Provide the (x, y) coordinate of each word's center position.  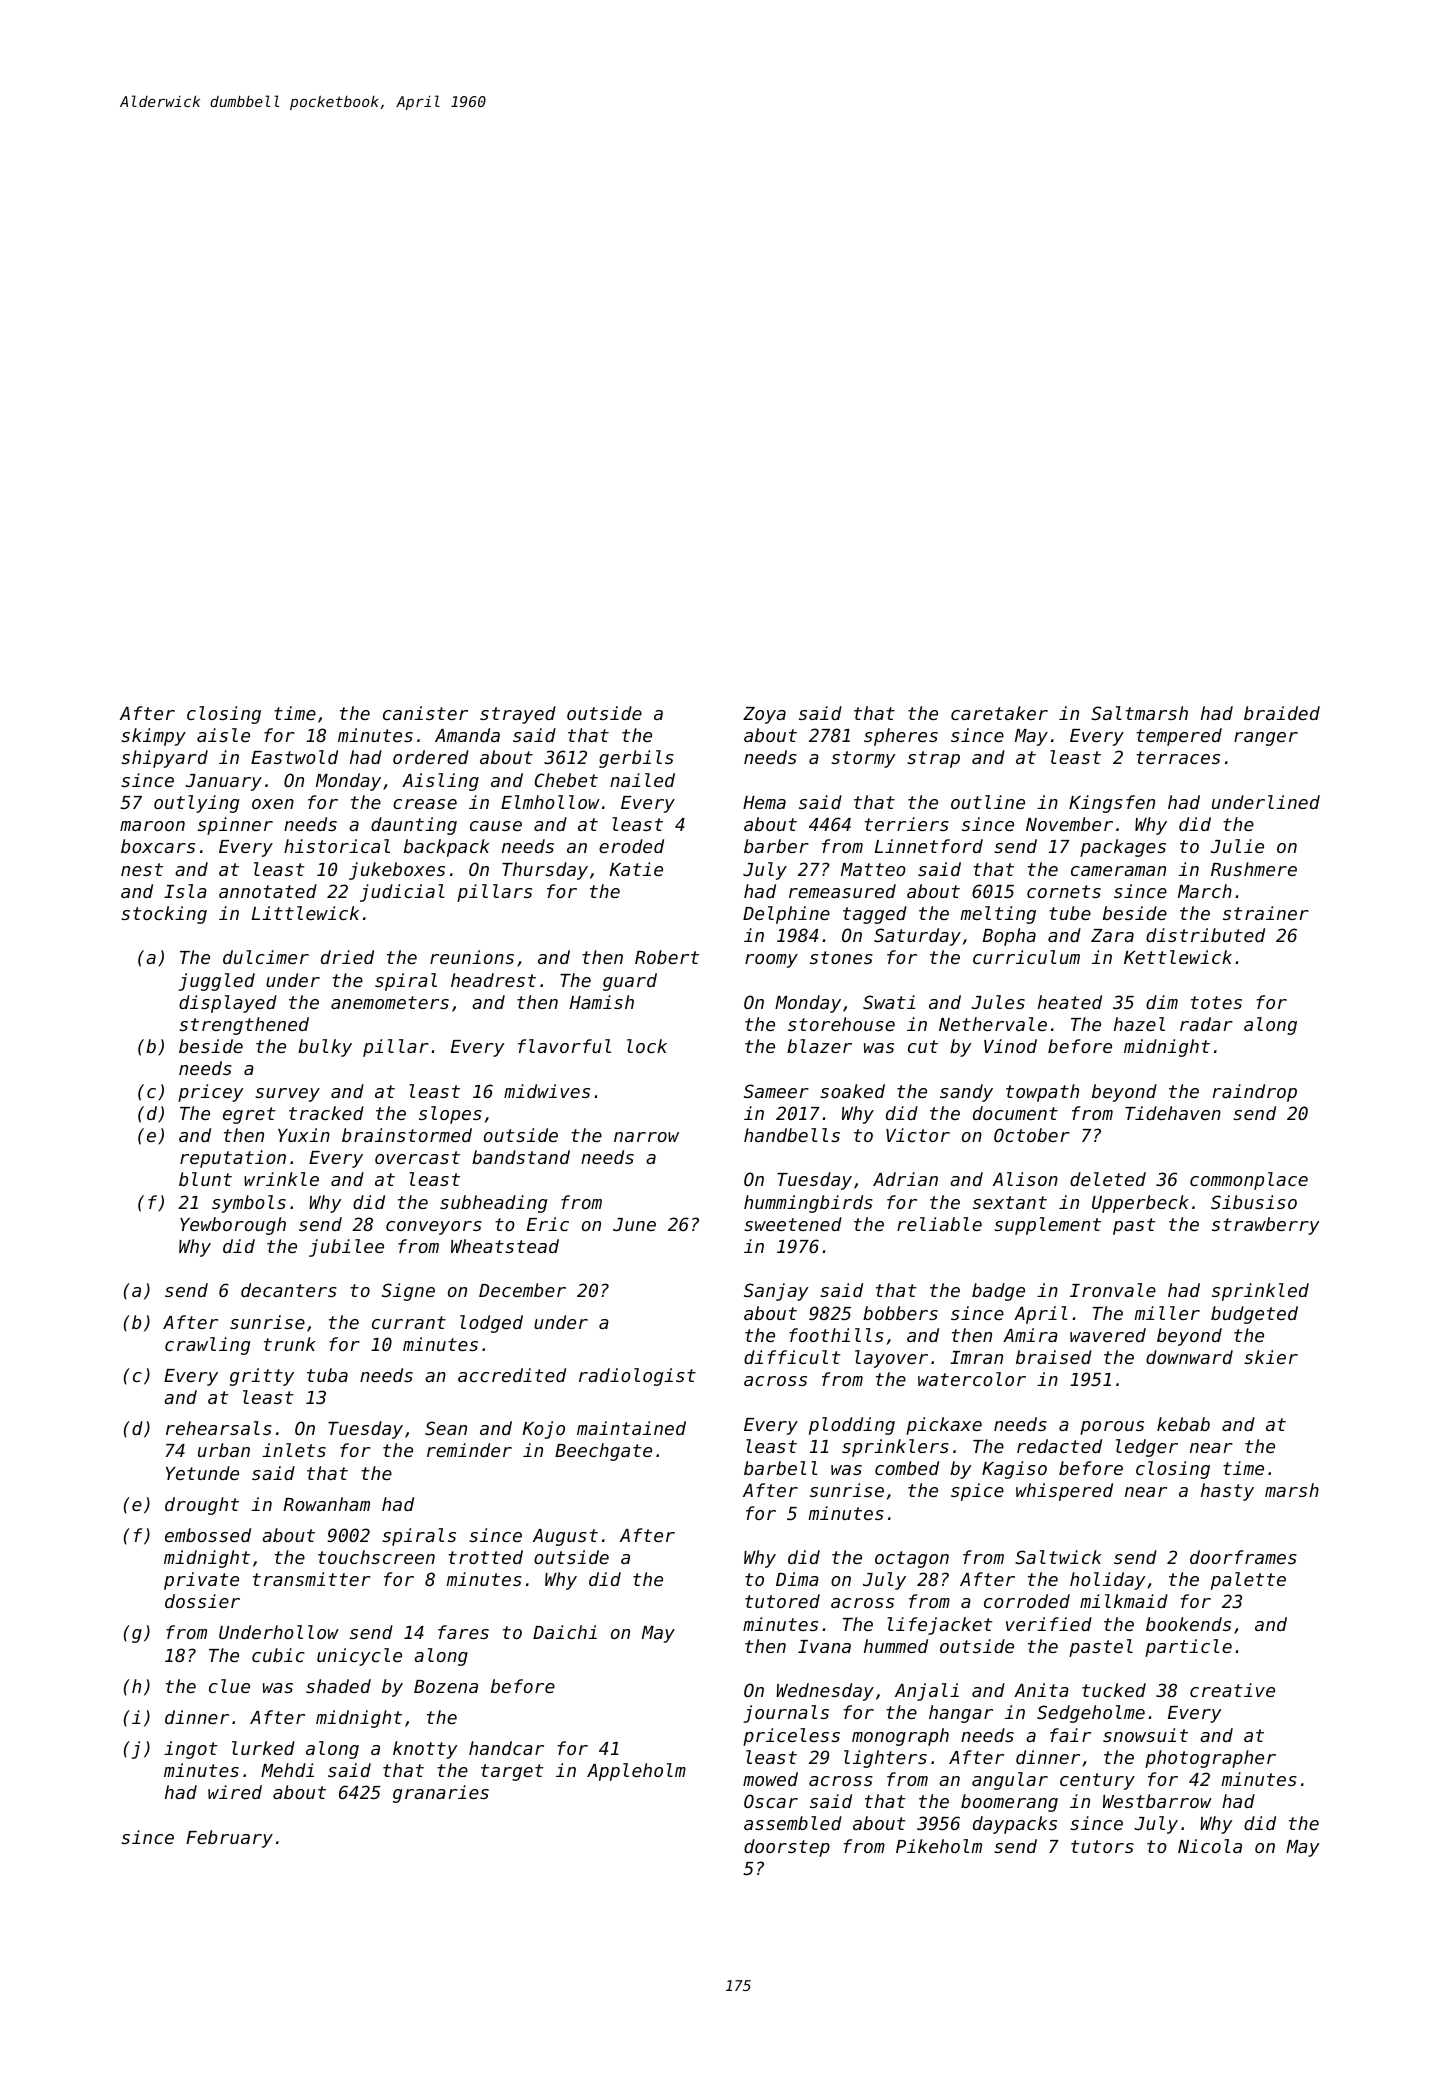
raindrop (1255, 1093)
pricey (211, 1093)
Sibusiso (1254, 1202)
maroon (152, 826)
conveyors (434, 1228)
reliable (939, 1224)
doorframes (1243, 1557)
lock (647, 1046)
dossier (202, 1601)
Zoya (764, 715)
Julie (1237, 846)
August (565, 1537)
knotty (425, 1750)
